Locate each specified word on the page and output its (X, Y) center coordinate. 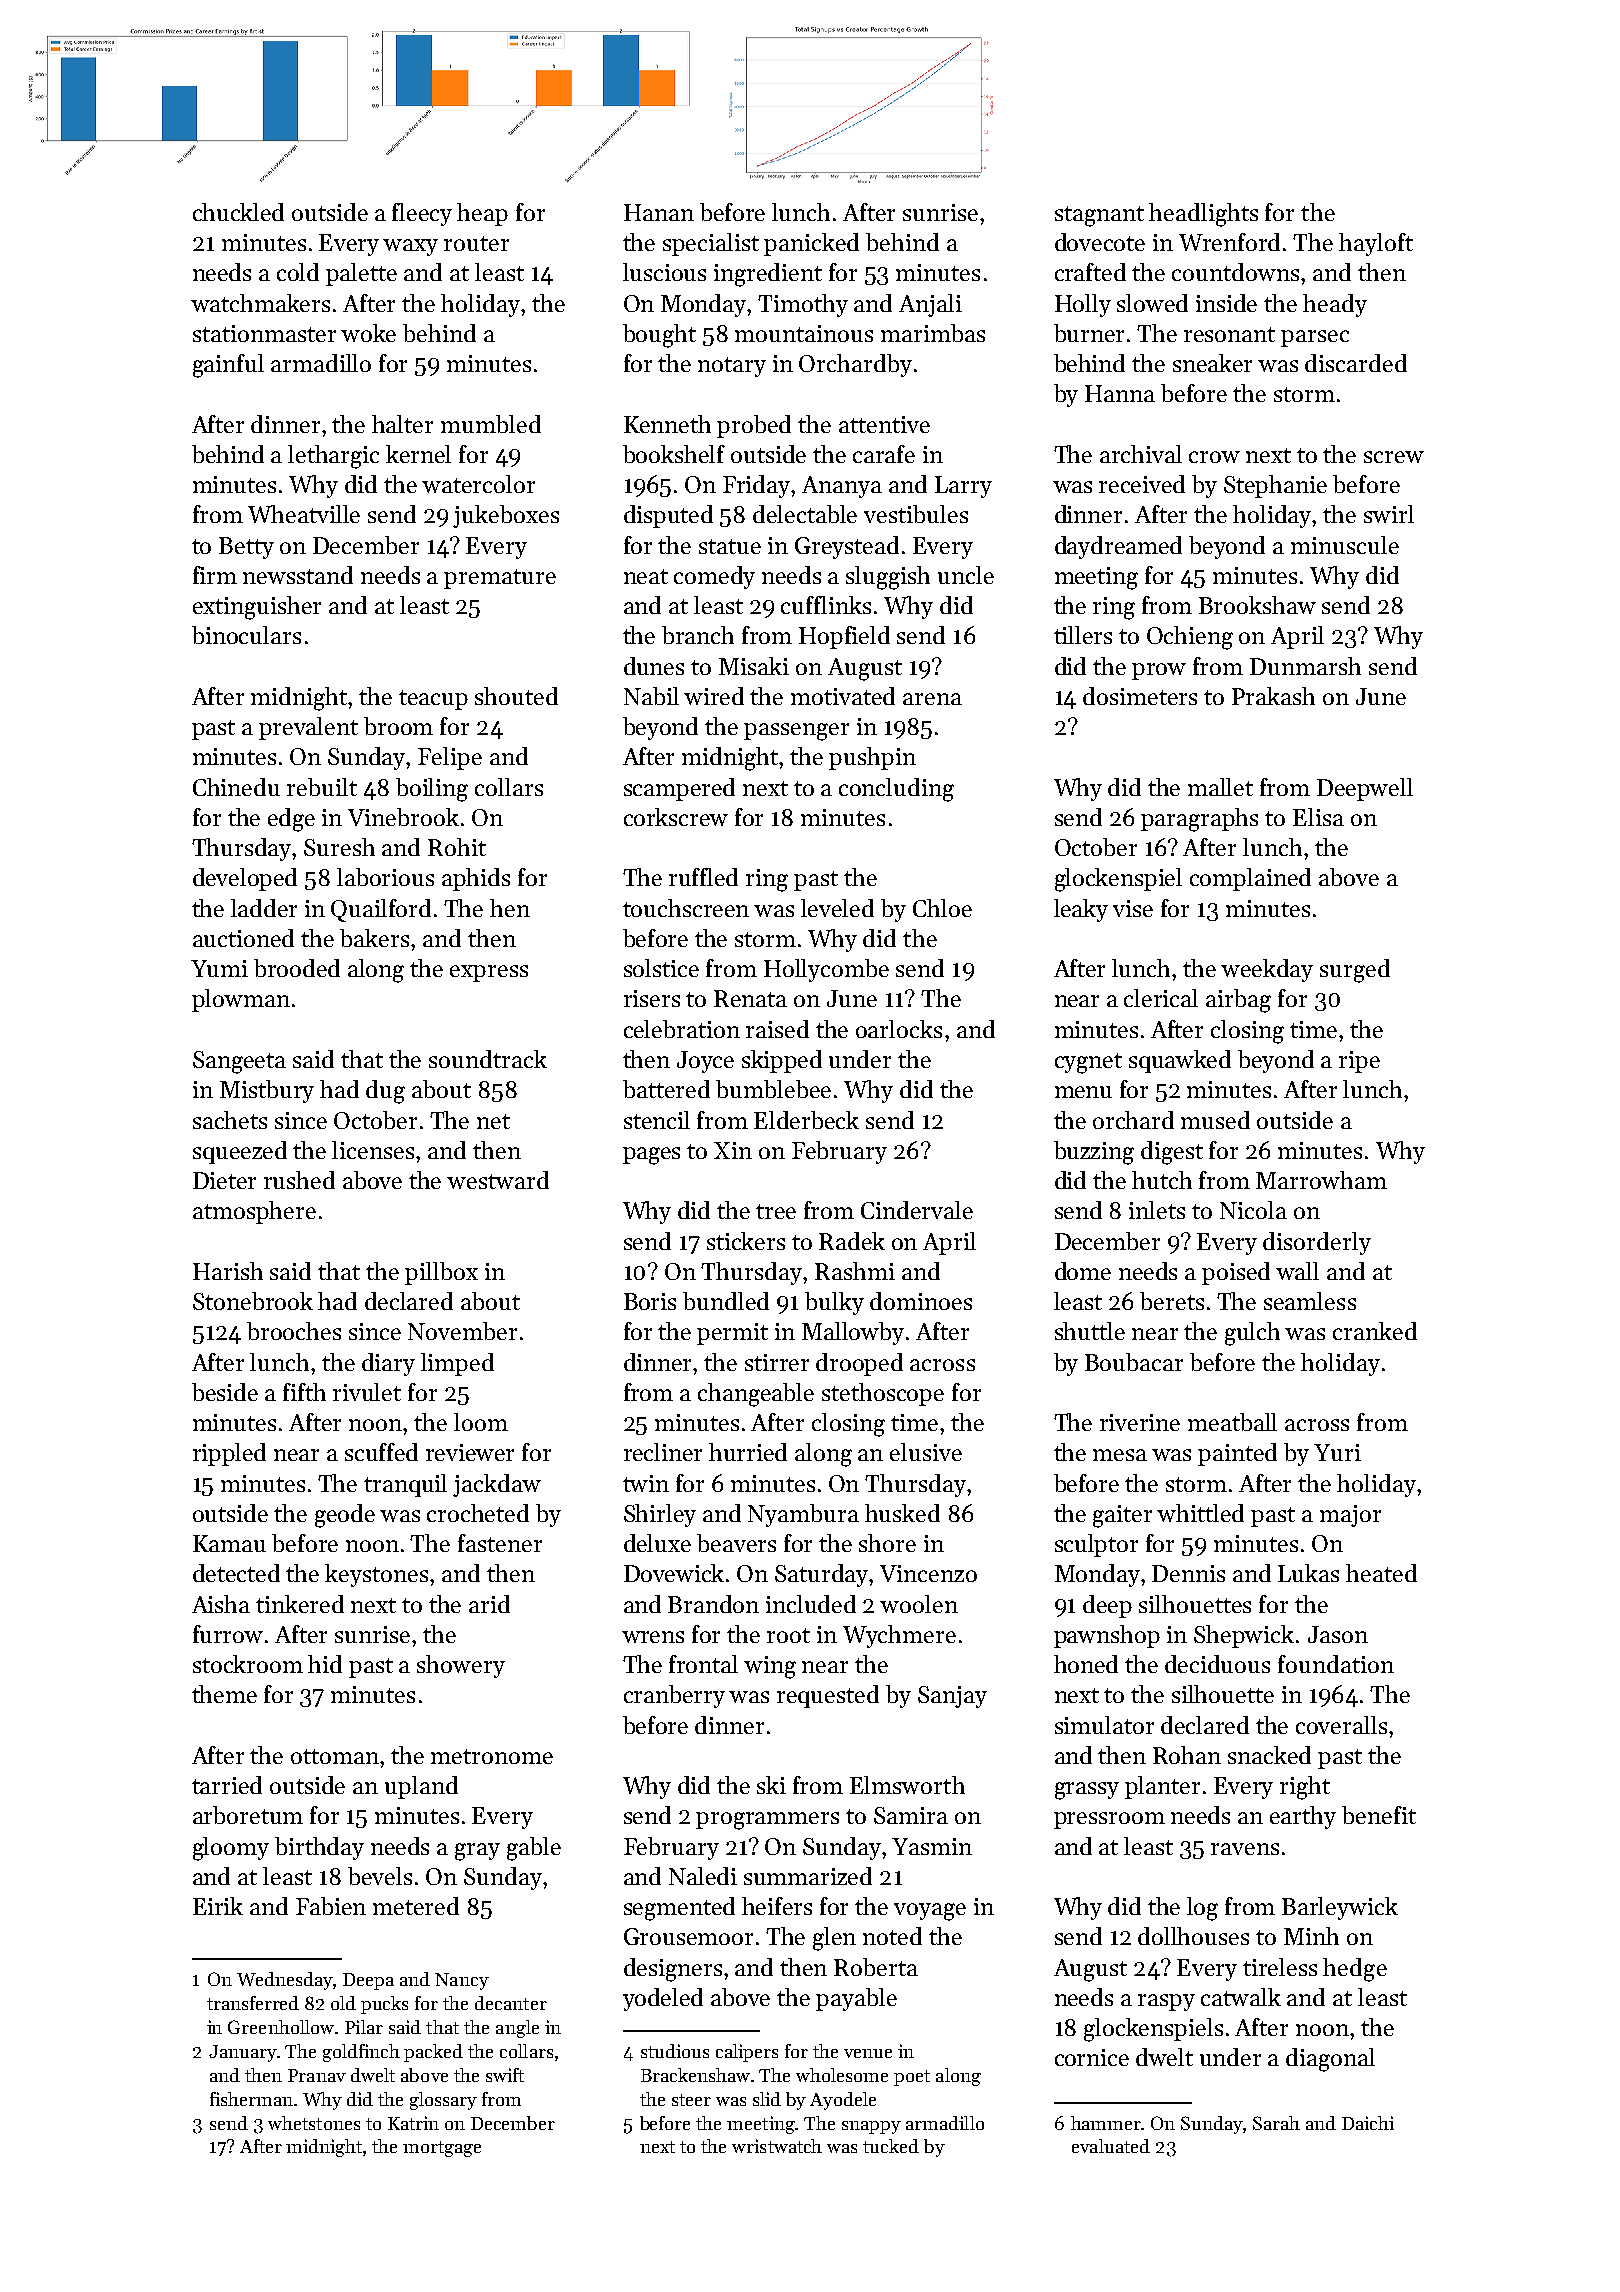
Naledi (703, 1876)
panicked (811, 244)
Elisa (1318, 817)
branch (698, 635)
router (476, 243)
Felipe (450, 758)
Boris (650, 1301)
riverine (1140, 1422)
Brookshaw (1257, 605)
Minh (1311, 1936)
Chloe (942, 908)
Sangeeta (239, 1062)
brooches (294, 1331)
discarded (1356, 363)
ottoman (335, 1756)
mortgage (442, 2149)
